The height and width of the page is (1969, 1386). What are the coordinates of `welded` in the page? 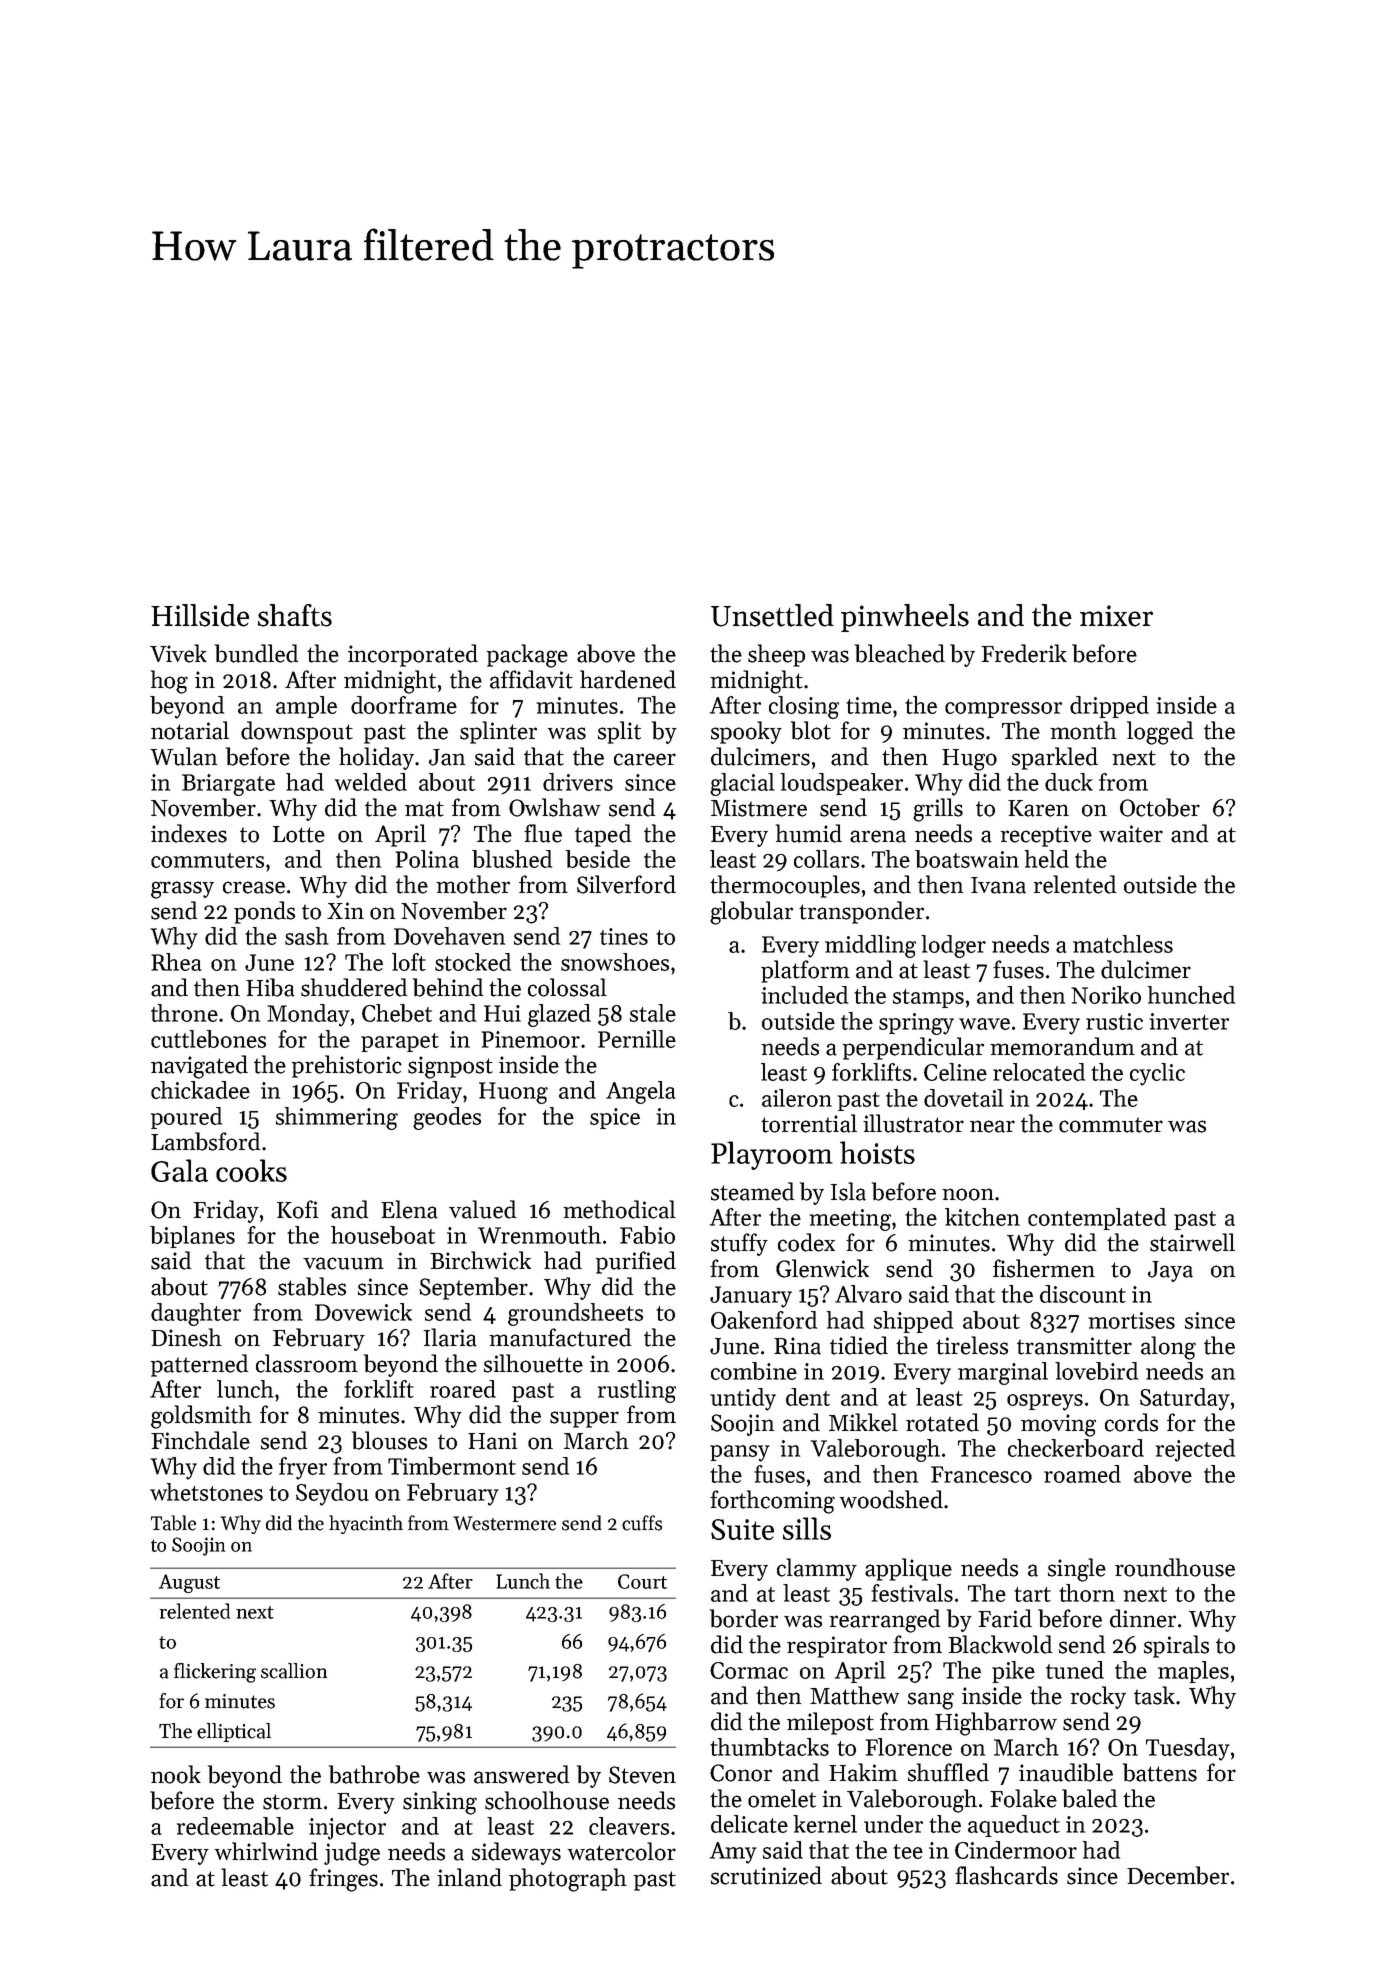 It's located at (371, 782).
